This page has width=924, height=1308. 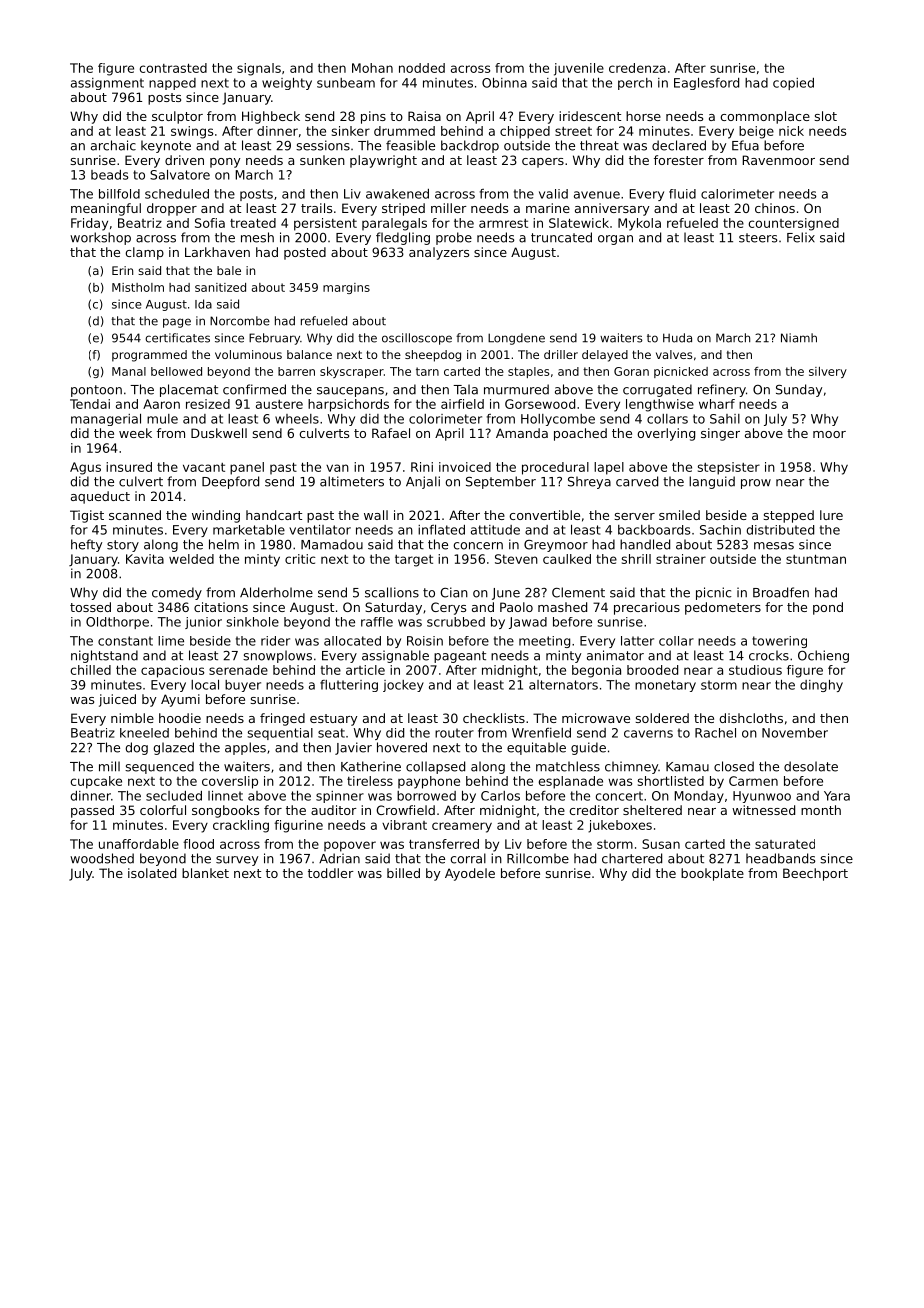 I want to click on contrasted, so click(x=173, y=68).
